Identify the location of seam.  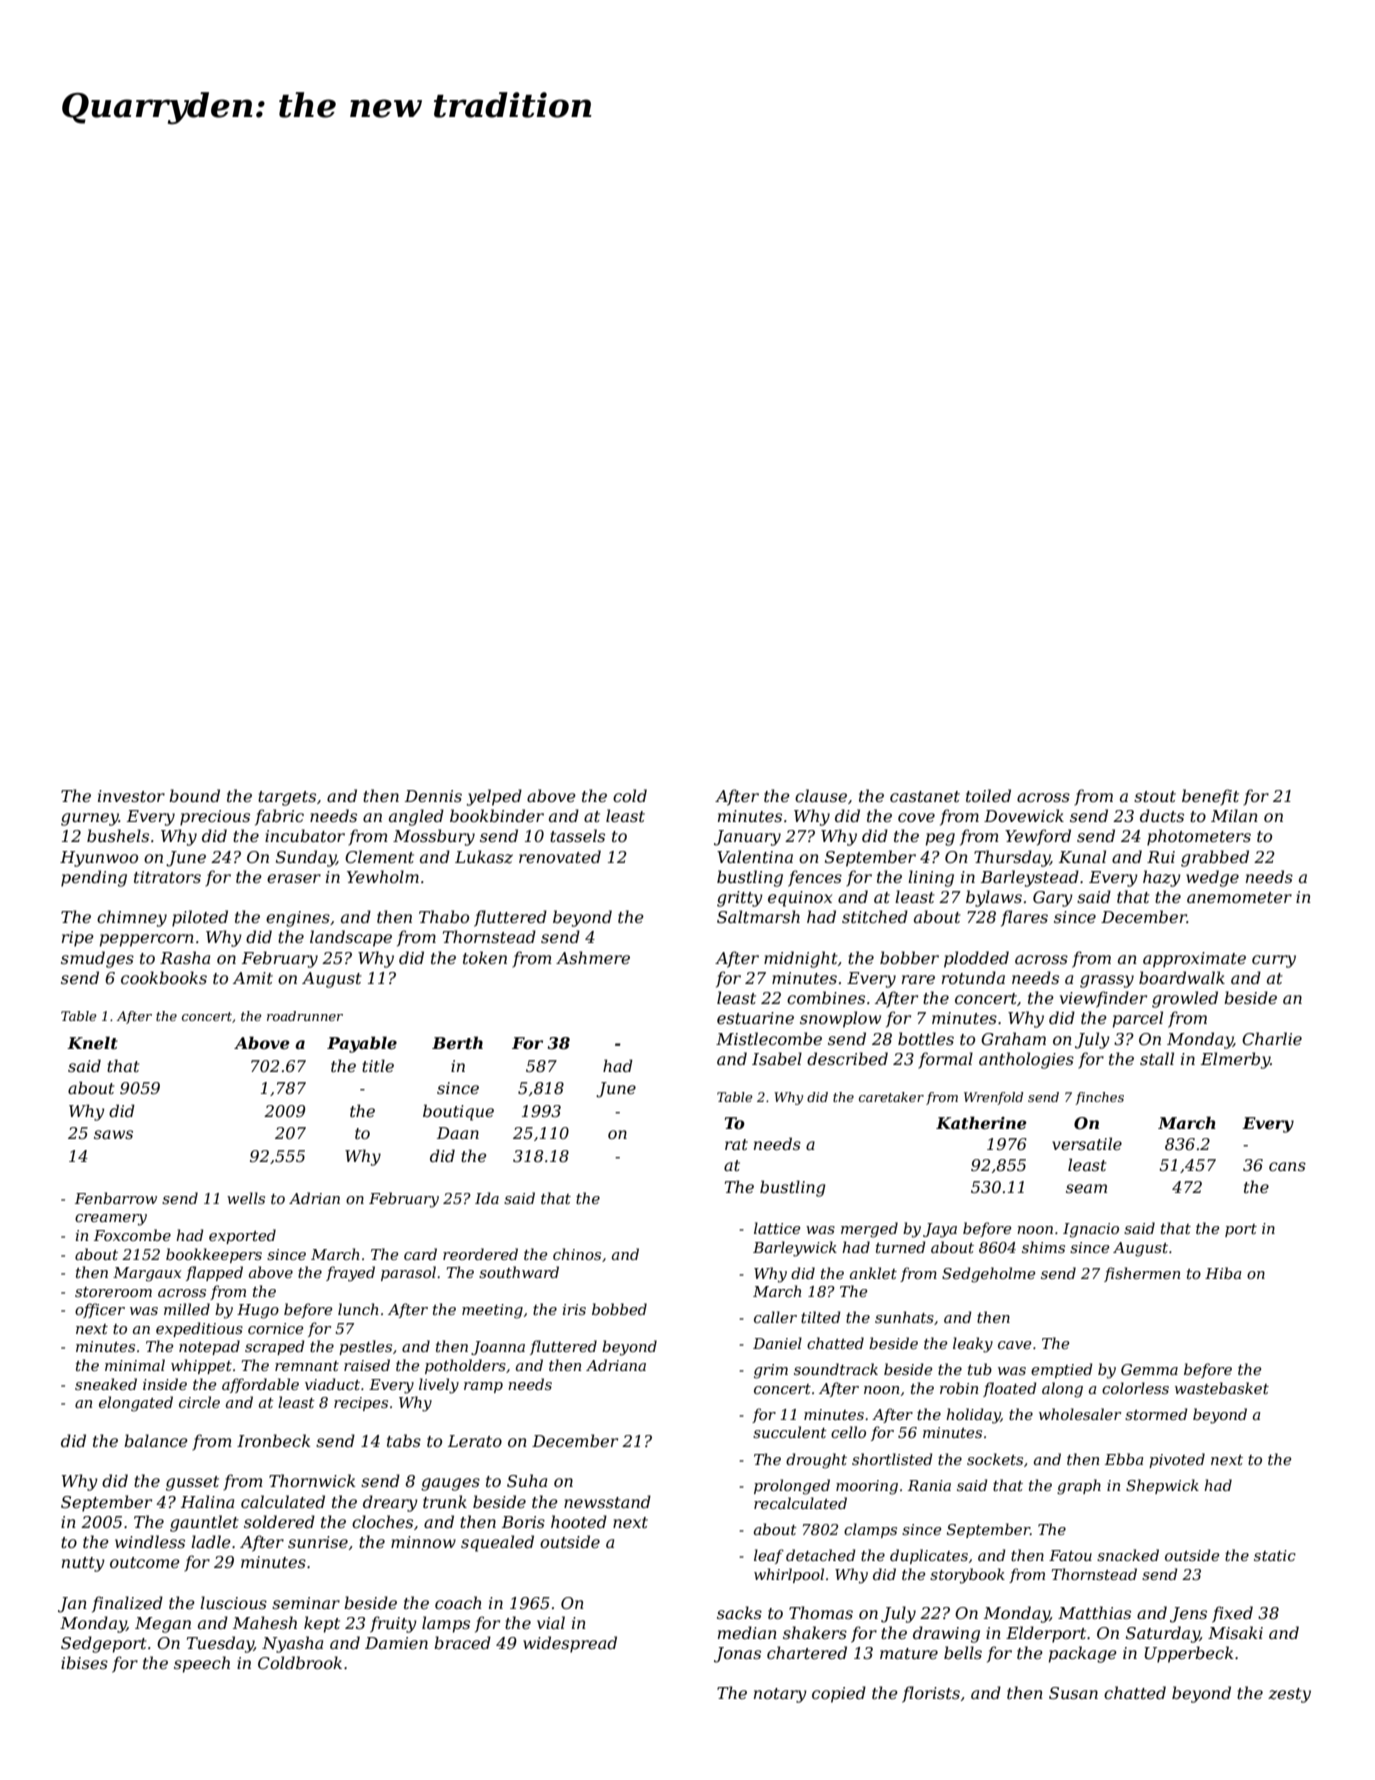
(1086, 1188).
